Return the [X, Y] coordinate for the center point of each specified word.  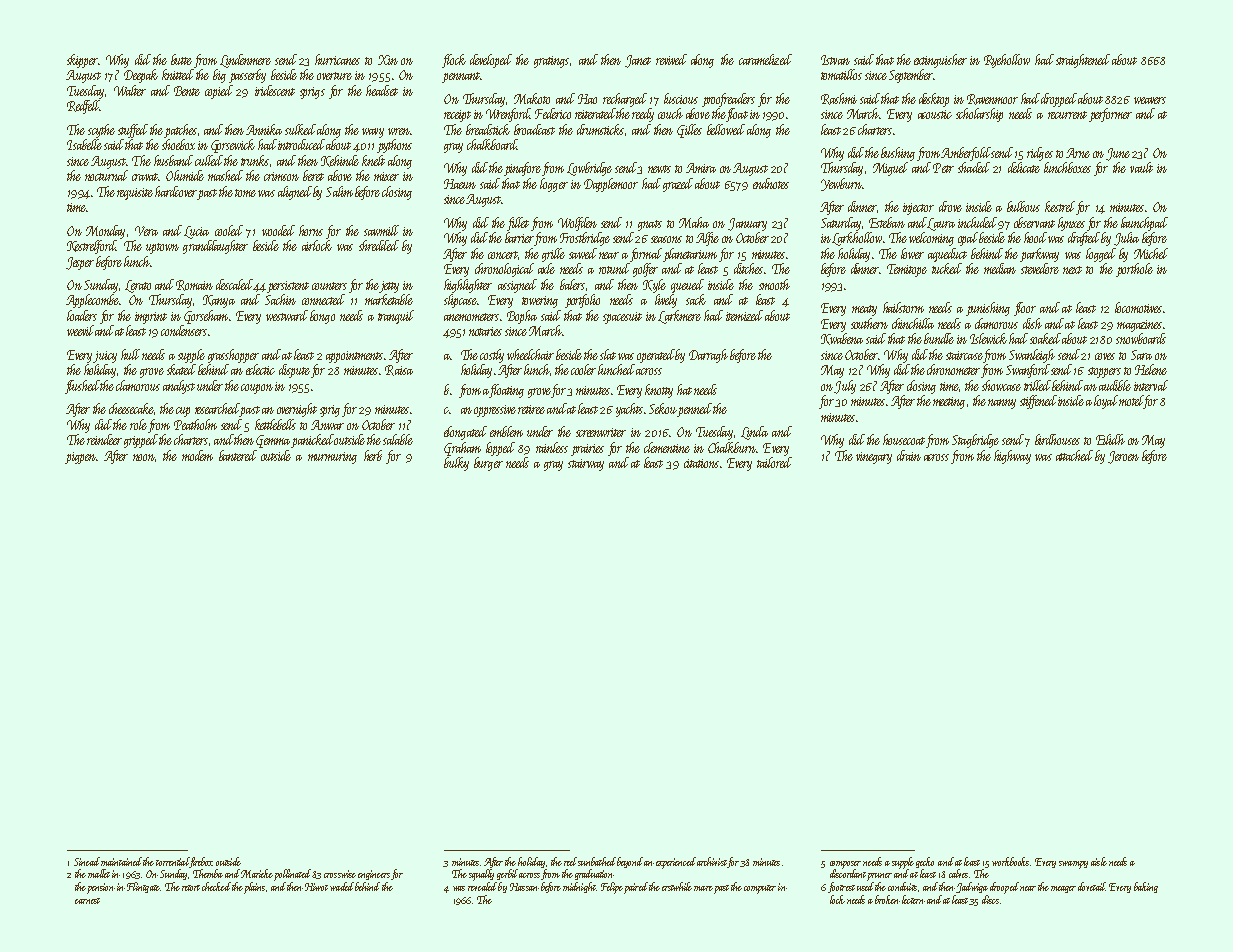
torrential [172, 861]
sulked [300, 129]
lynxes [1071, 224]
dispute [294, 371]
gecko [925, 862]
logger [554, 185]
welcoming [931, 239]
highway [1012, 457]
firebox [201, 862]
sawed [583, 253]
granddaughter [215, 247]
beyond [630, 862]
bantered [238, 455]
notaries [485, 331]
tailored [774, 462]
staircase [964, 355]
